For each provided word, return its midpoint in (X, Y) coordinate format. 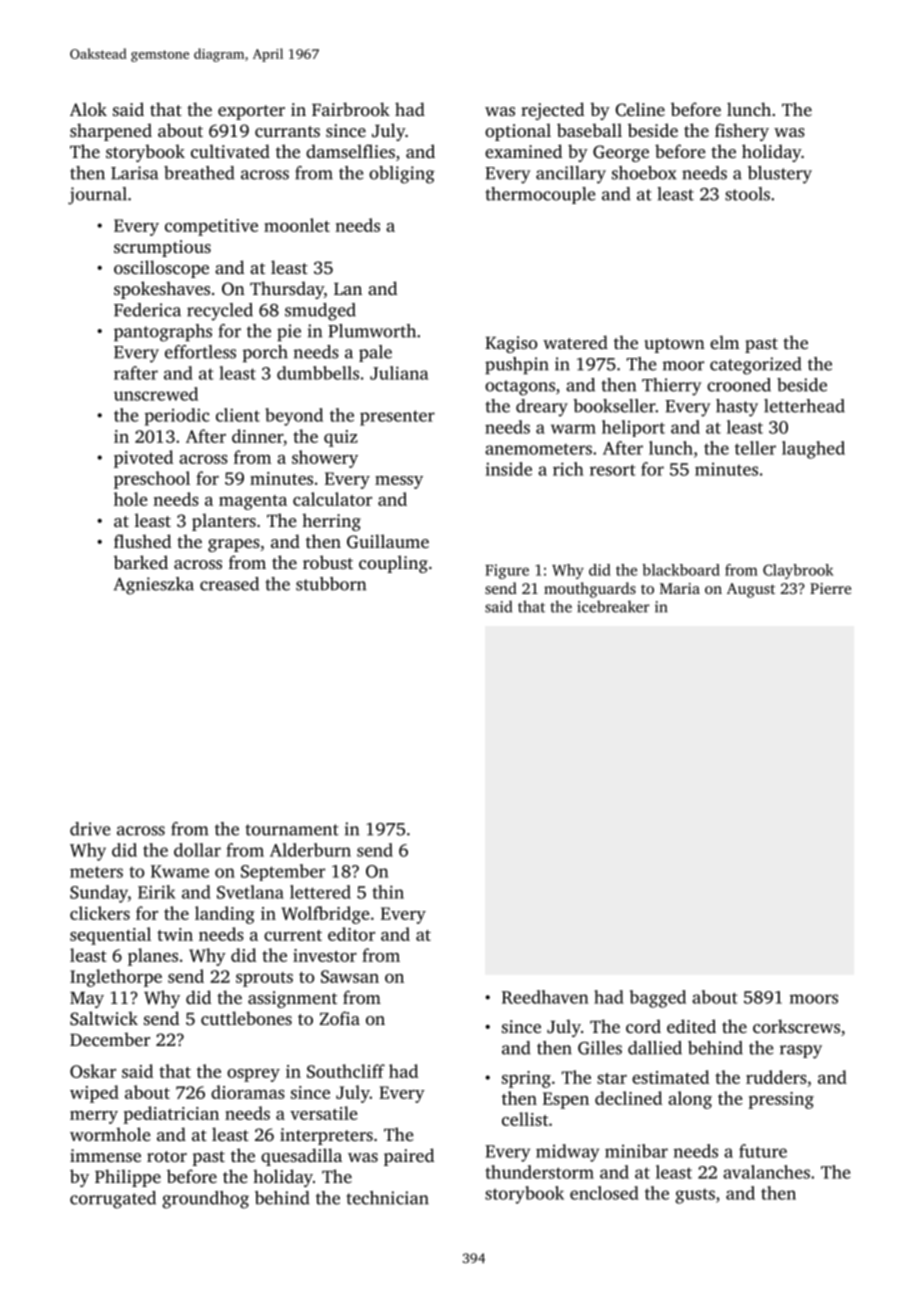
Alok (88, 109)
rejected (552, 111)
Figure (507, 571)
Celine (640, 109)
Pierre (830, 588)
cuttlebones (246, 1018)
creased (229, 584)
